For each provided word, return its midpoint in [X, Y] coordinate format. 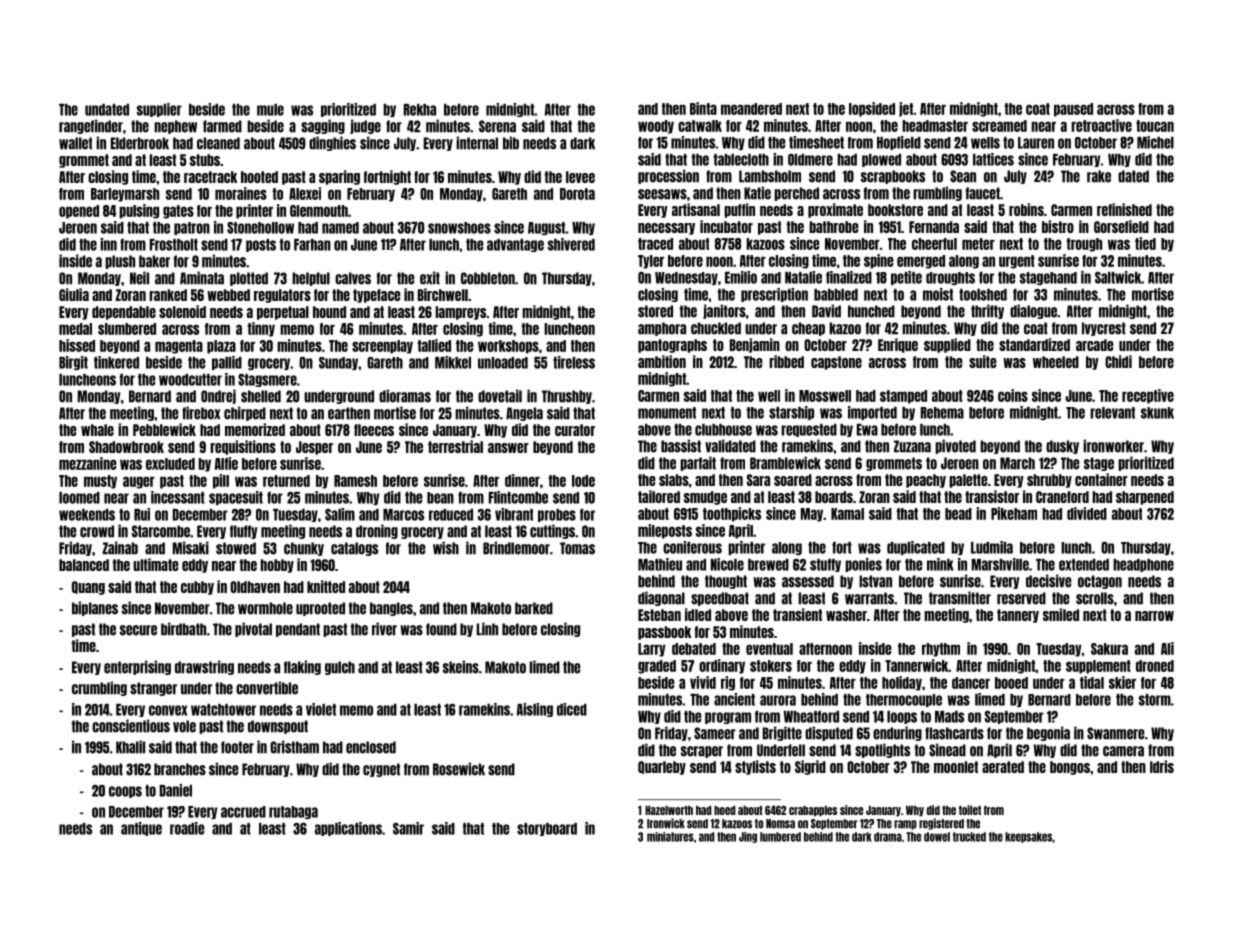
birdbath [183, 629]
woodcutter [190, 380]
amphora [662, 329]
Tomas [577, 548]
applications [348, 829]
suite [983, 361]
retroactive [1101, 125]
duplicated [916, 548]
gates [178, 212]
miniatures [670, 837]
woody [656, 127]
